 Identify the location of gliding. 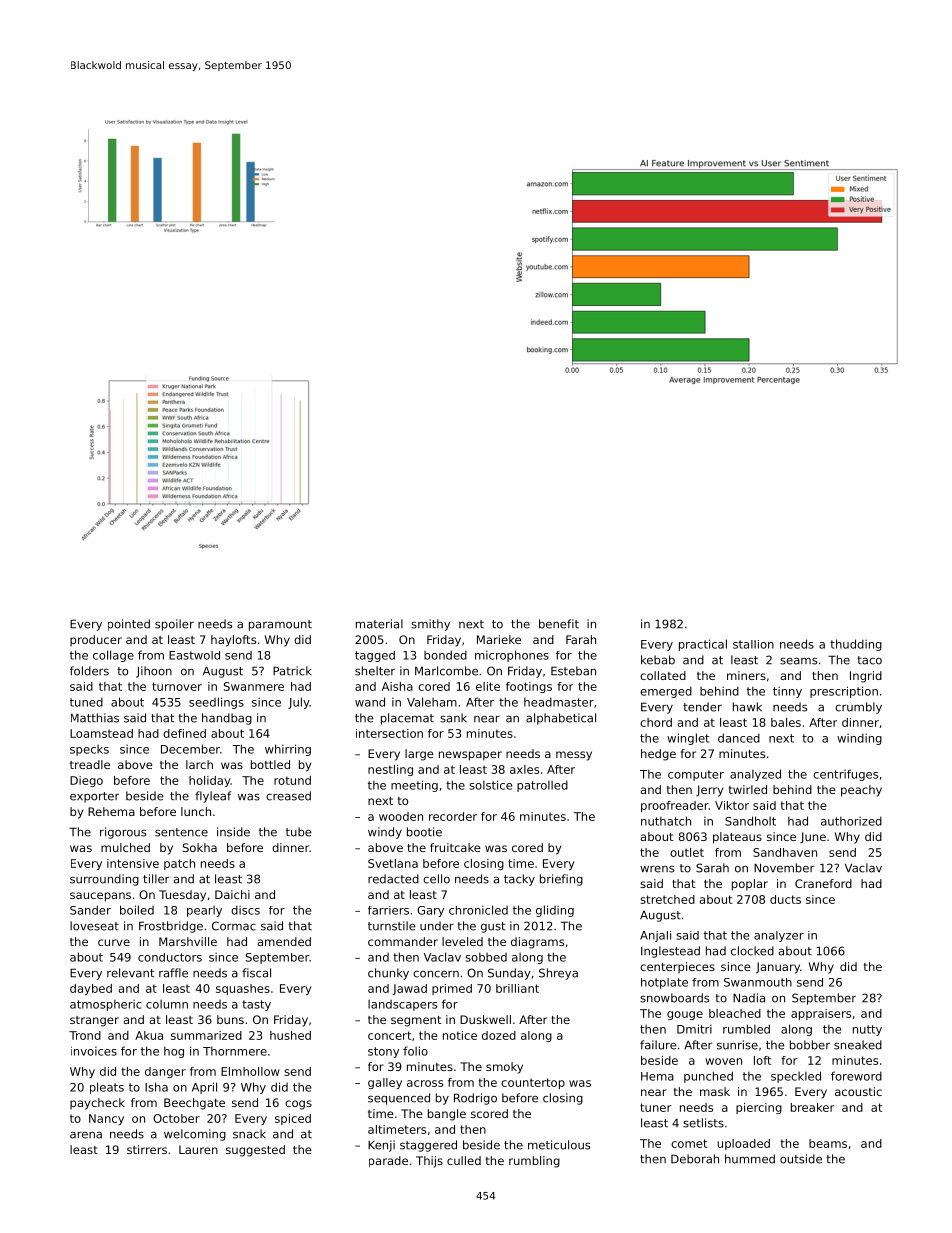
(555, 911).
